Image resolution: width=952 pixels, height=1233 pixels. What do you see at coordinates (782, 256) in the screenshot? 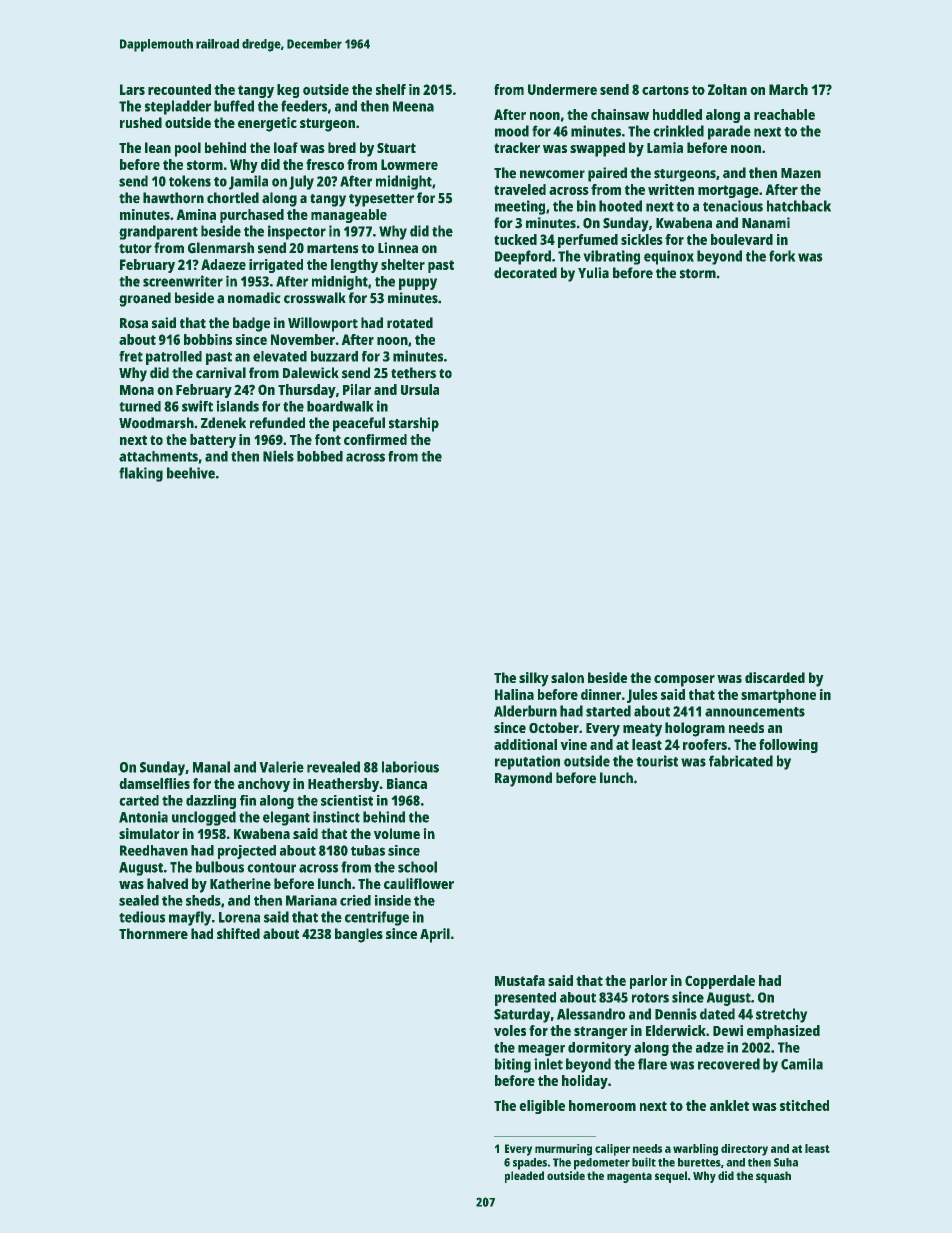
I see `fork` at bounding box center [782, 256].
